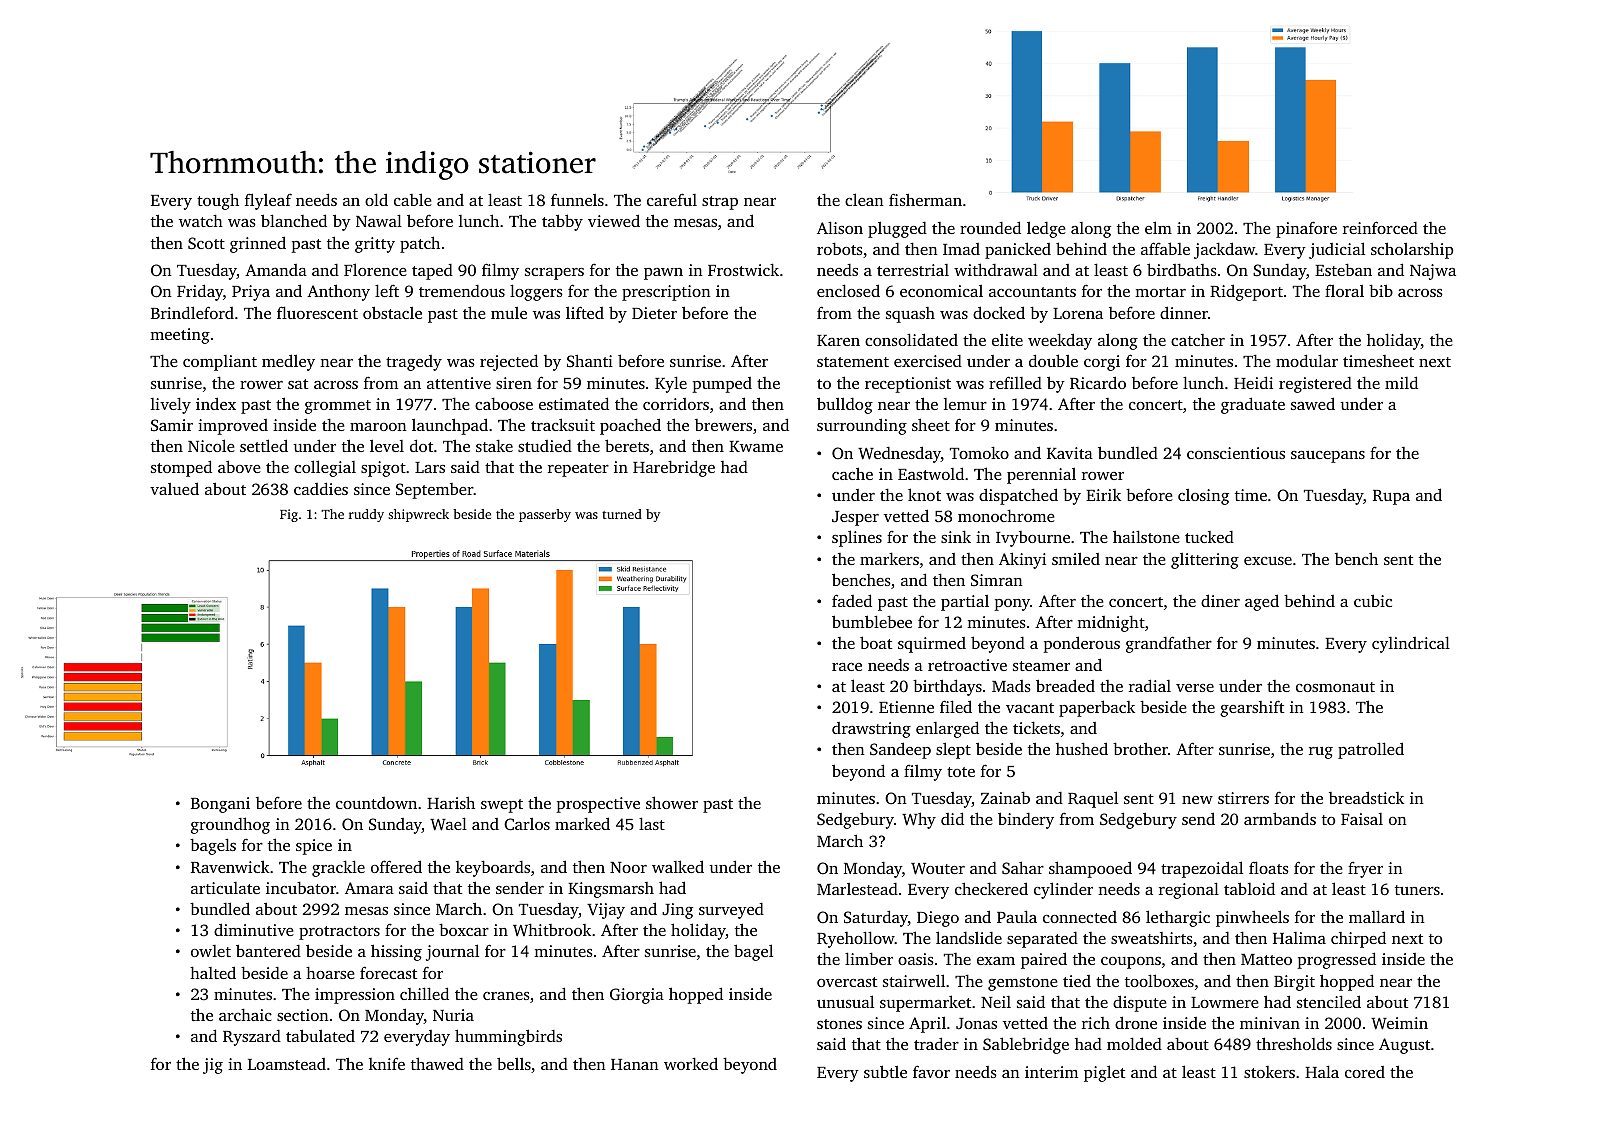 The width and height of the screenshot is (1607, 1136). What do you see at coordinates (582, 823) in the screenshot?
I see `marked` at bounding box center [582, 823].
